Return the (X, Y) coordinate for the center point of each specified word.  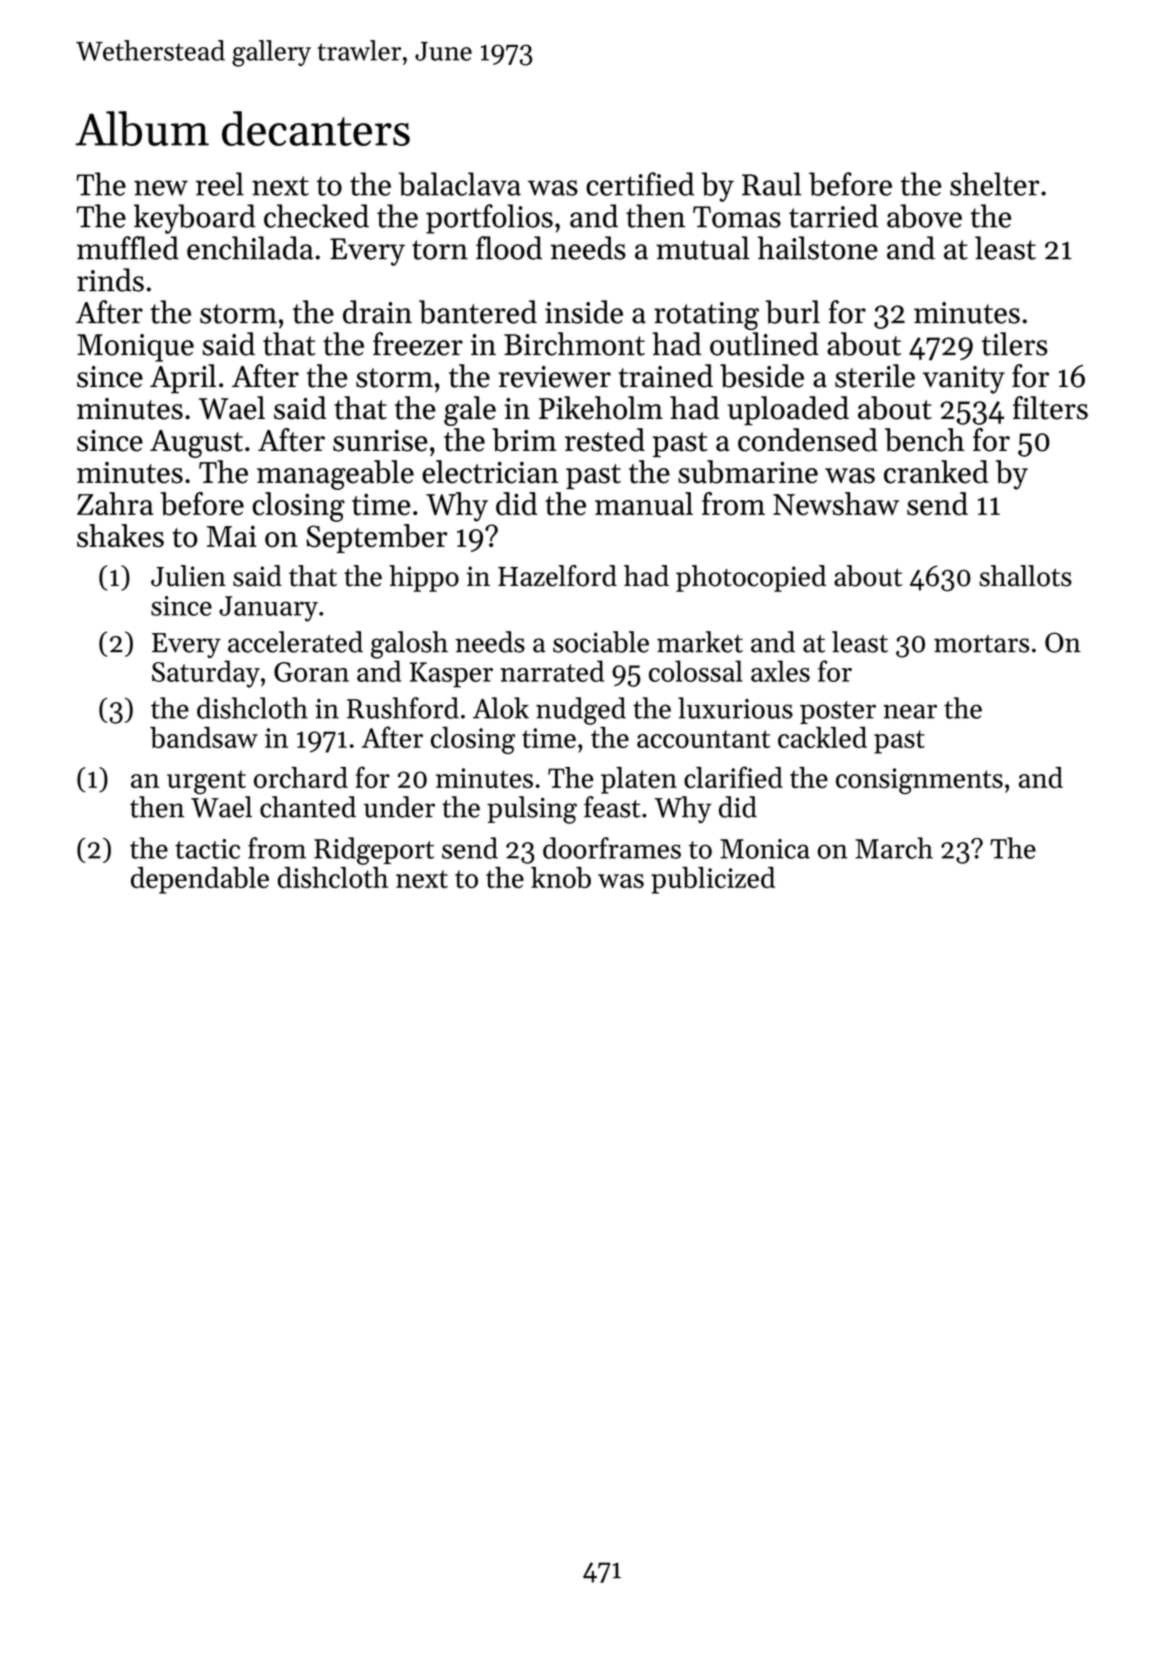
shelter (995, 184)
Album (142, 128)
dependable (200, 880)
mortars (981, 644)
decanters (316, 128)
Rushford (403, 708)
